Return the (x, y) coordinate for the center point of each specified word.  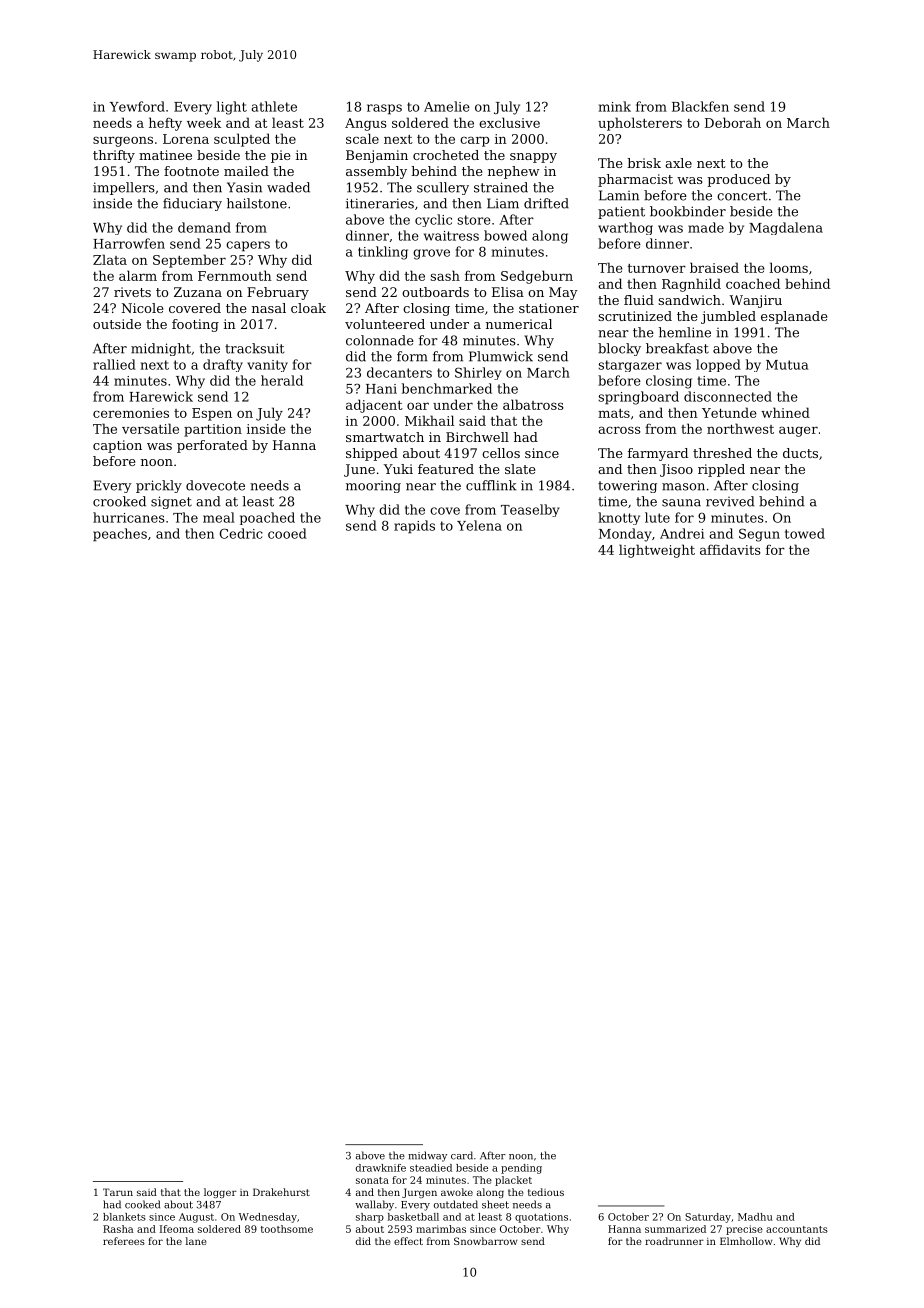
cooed (287, 533)
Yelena (479, 525)
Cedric (241, 533)
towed (805, 533)
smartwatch (385, 437)
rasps (384, 109)
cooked (142, 1204)
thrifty (114, 156)
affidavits (730, 549)
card (462, 1155)
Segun (759, 535)
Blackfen (700, 106)
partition (213, 430)
